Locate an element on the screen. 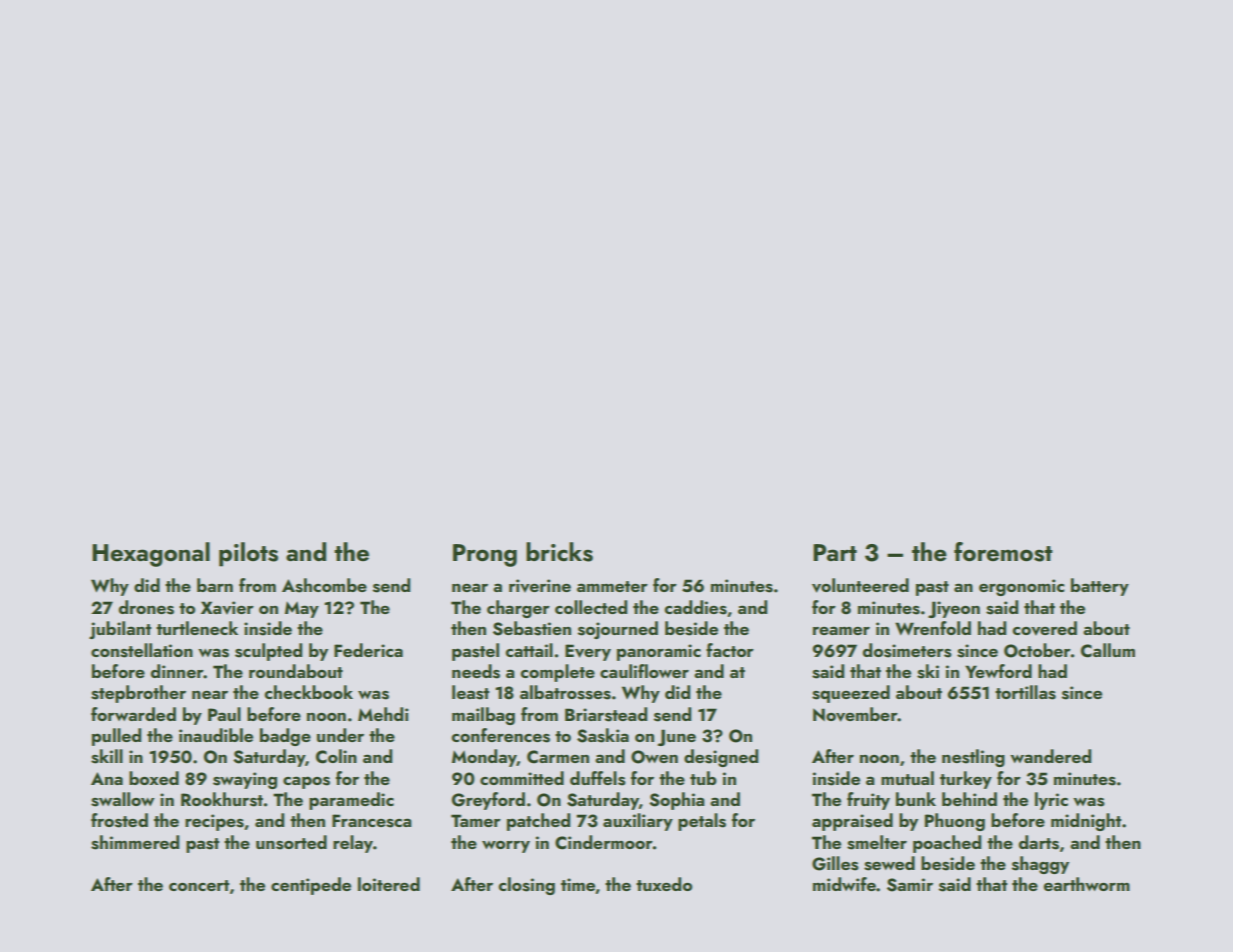 This screenshot has width=1233, height=952. Mehdi is located at coordinates (383, 714).
